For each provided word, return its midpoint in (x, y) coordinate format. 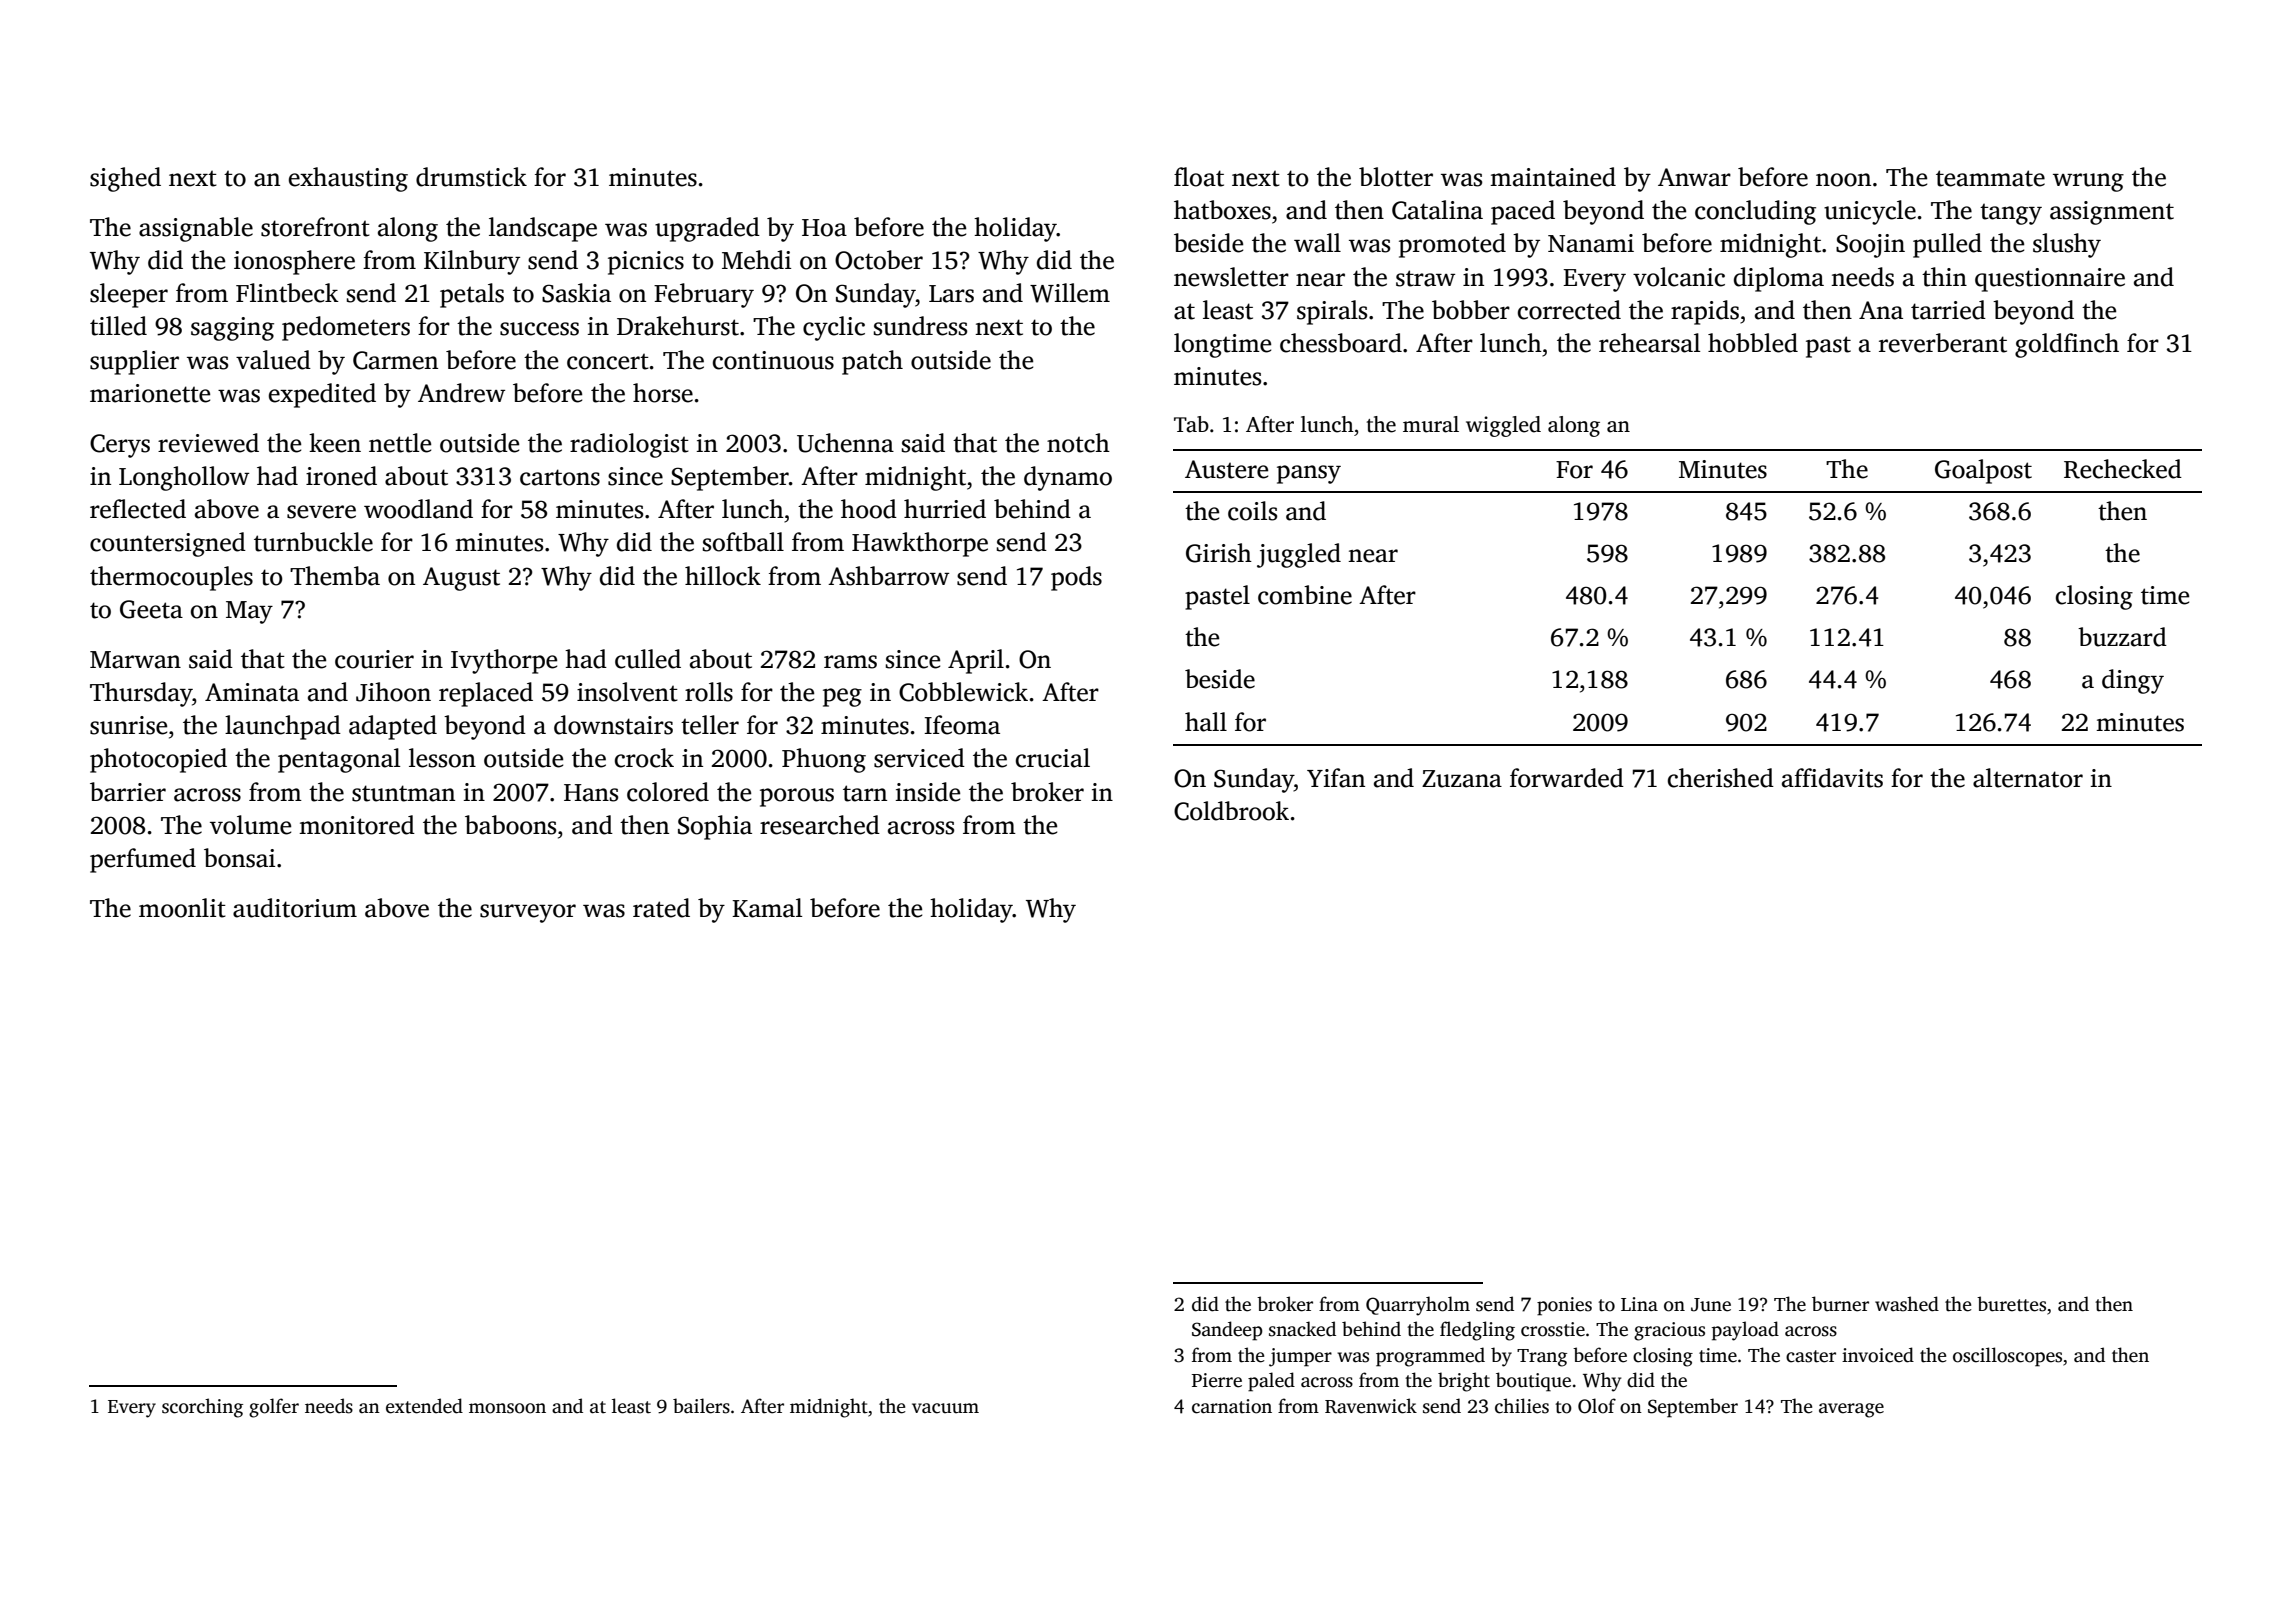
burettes (2011, 1304)
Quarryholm (1418, 1306)
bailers (701, 1406)
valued (273, 360)
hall (1206, 722)
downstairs (613, 725)
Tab (1191, 424)
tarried (1948, 310)
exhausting (348, 179)
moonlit (182, 908)
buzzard (2122, 637)
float (1199, 177)
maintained (1553, 177)
